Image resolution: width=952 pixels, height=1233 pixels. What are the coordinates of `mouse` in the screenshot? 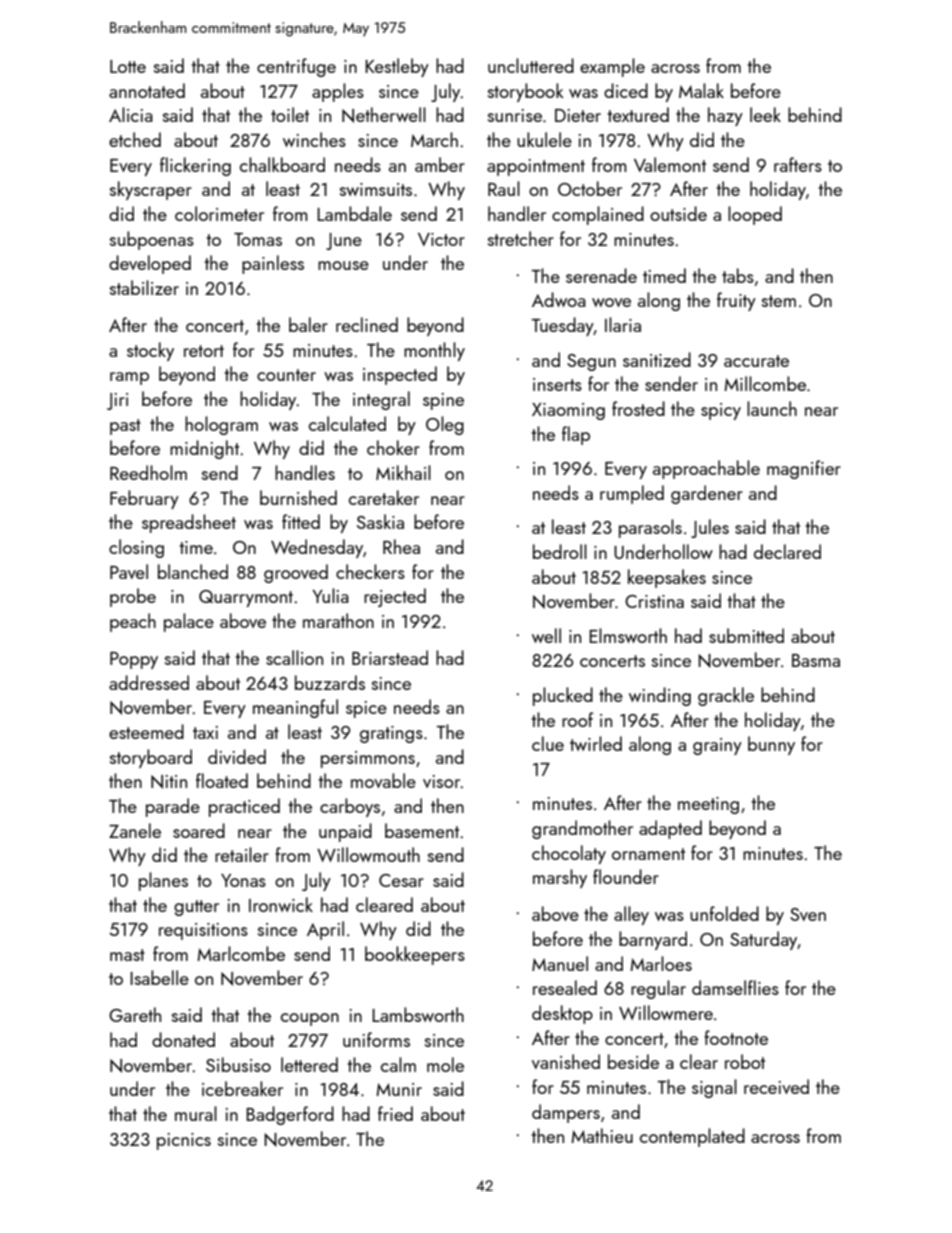 It's located at (343, 265).
